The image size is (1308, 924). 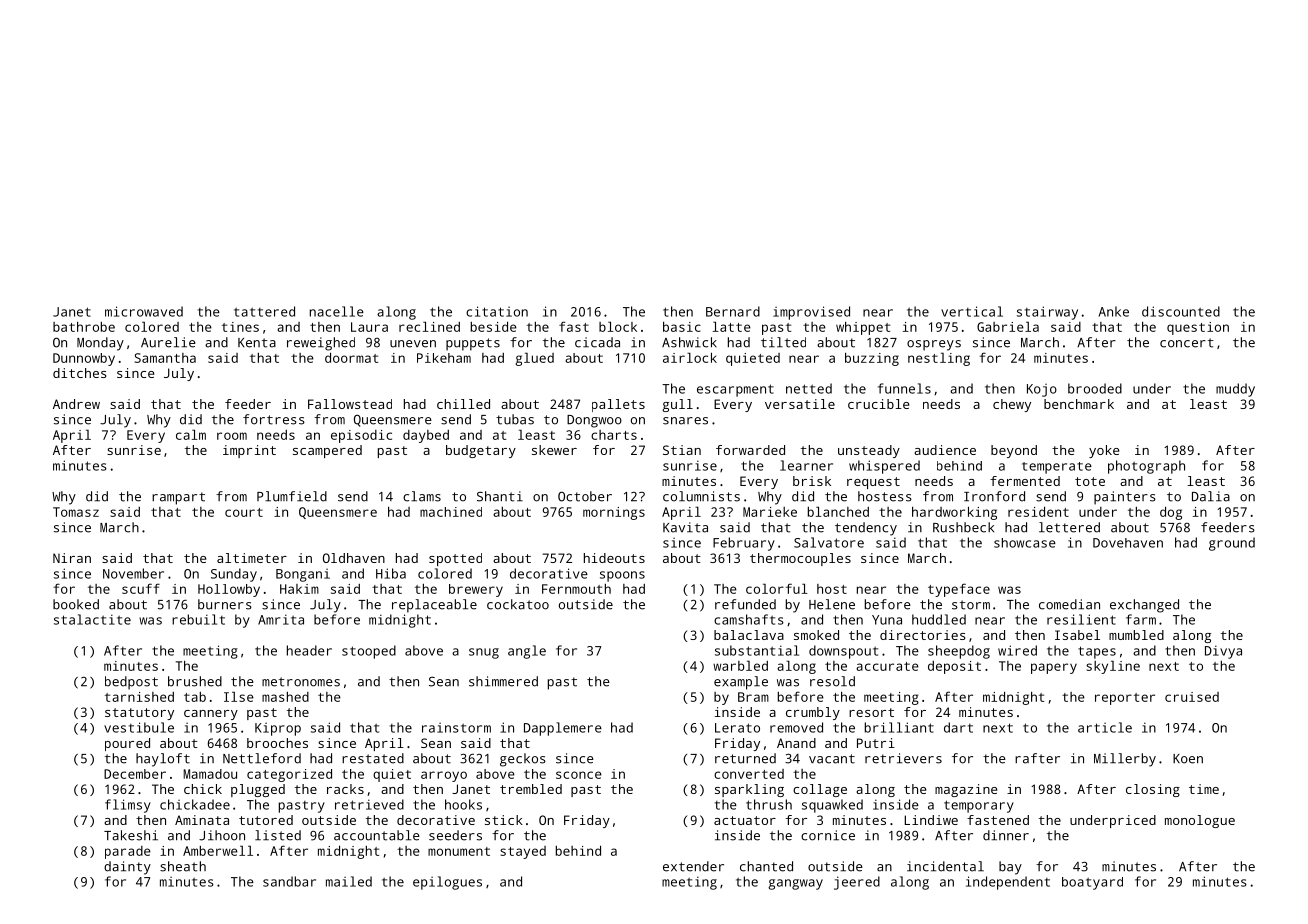 I want to click on sandbar, so click(x=289, y=881).
